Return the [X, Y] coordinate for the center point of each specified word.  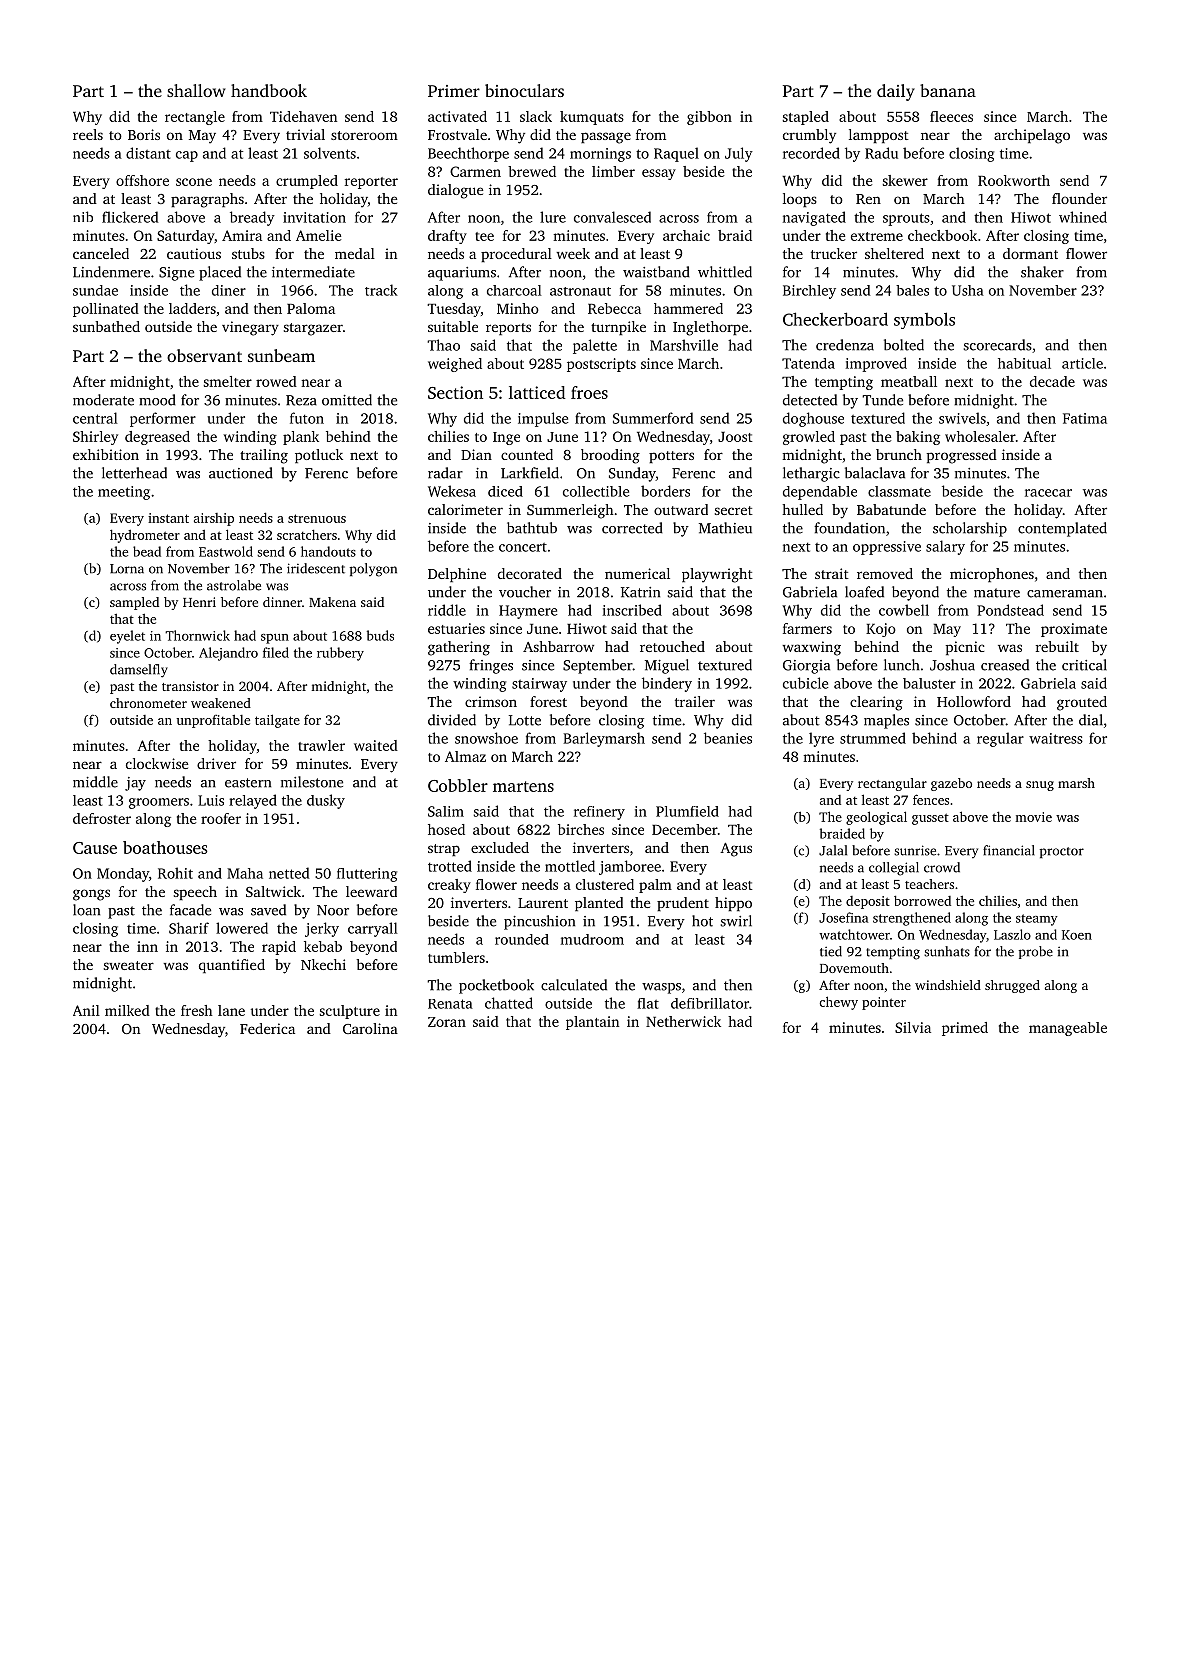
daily [896, 92]
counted [527, 454]
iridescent [316, 568]
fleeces [951, 116]
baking [918, 438]
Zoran [447, 1022]
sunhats [947, 951]
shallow [196, 90]
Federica [267, 1028]
